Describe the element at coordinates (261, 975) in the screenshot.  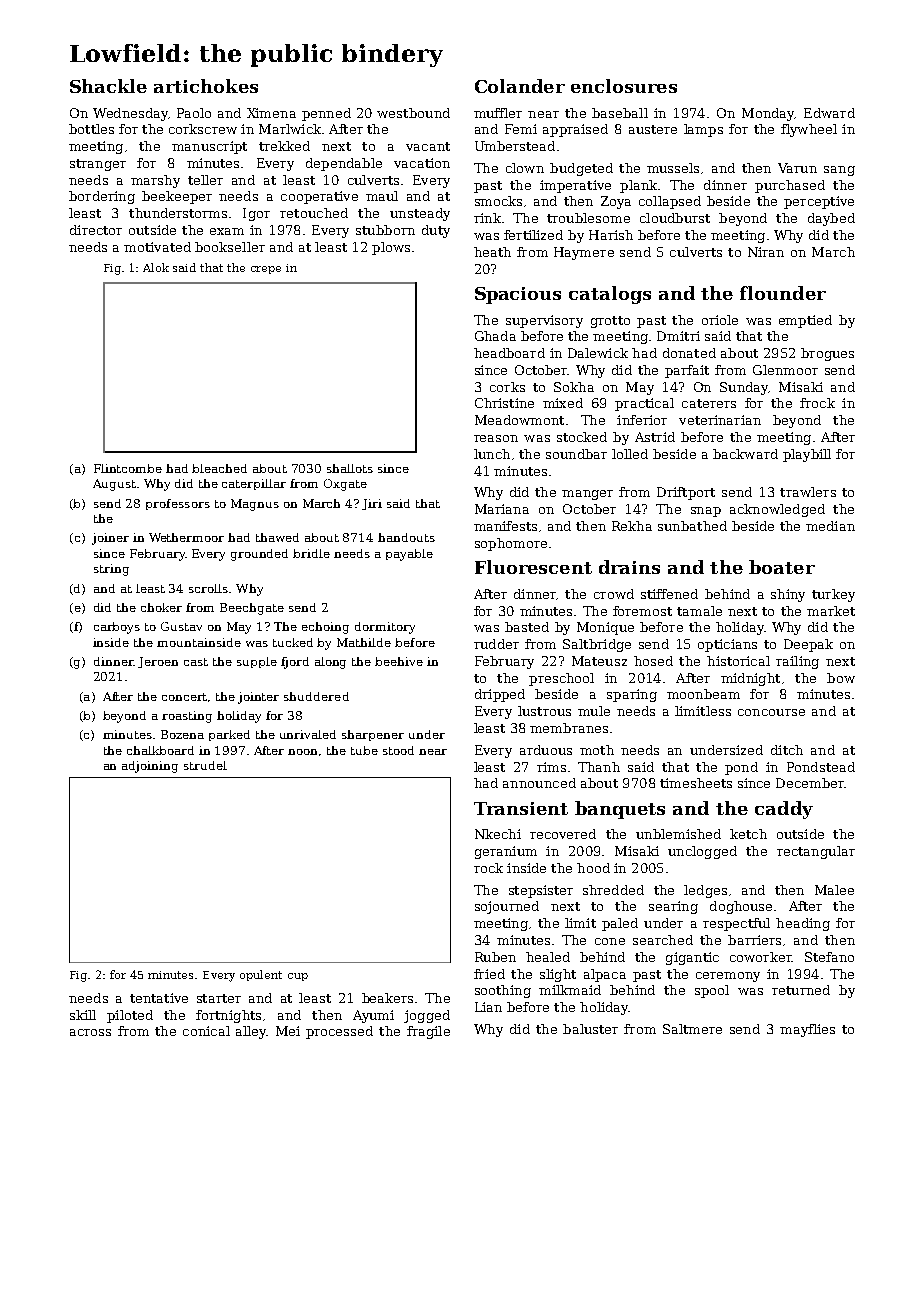
I see `opulent` at that location.
